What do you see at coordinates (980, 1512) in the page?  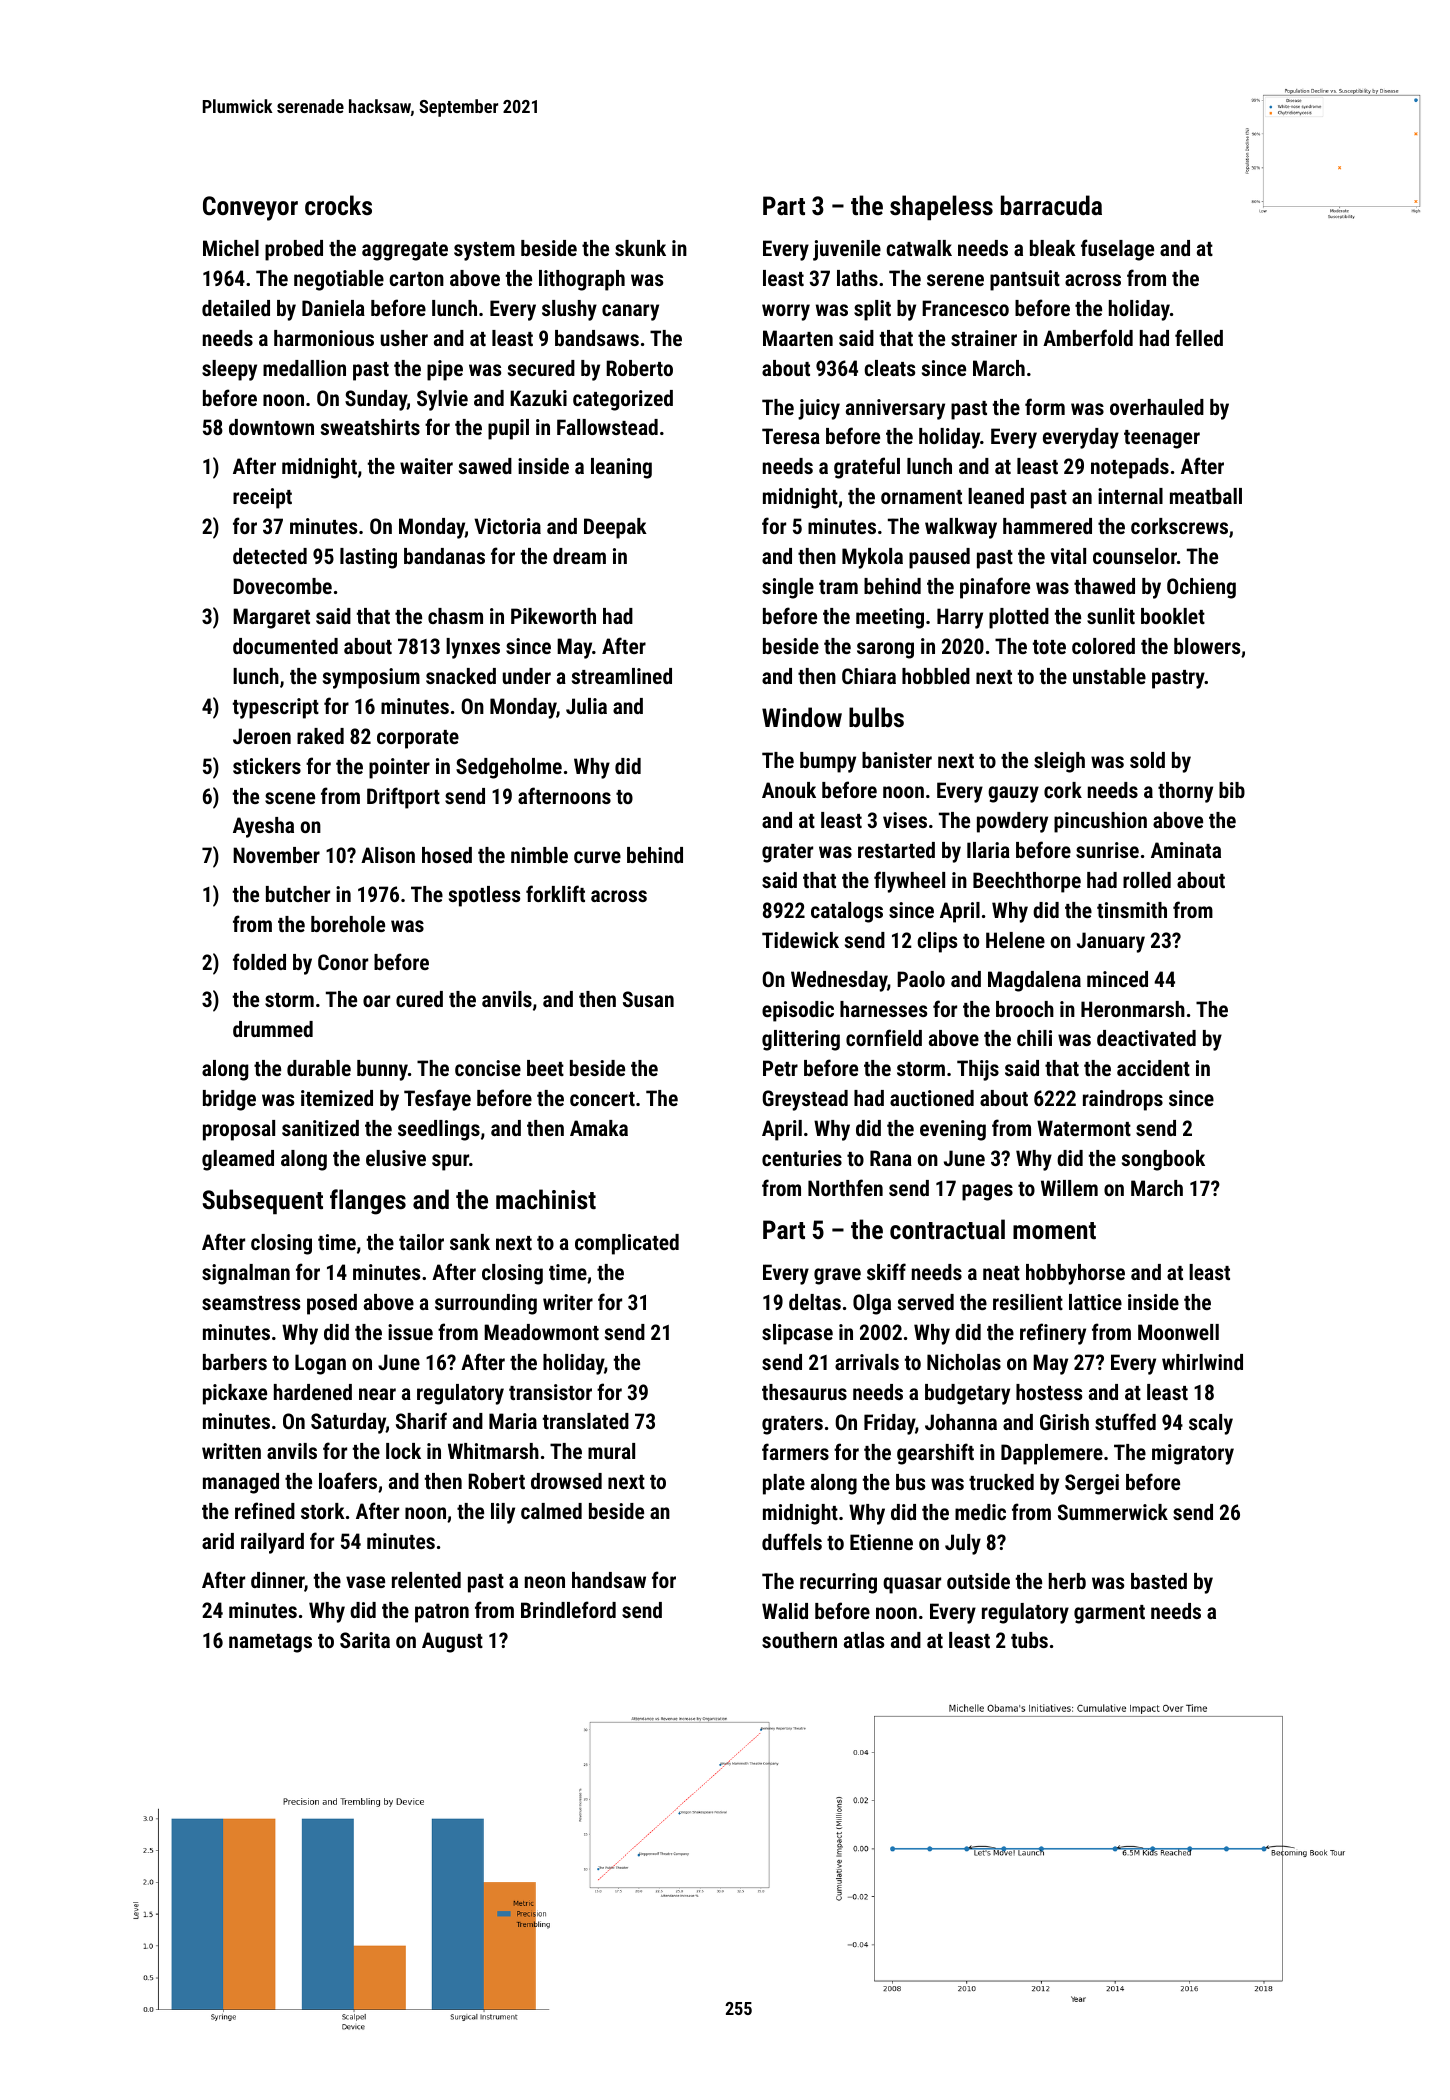 I see `medic` at bounding box center [980, 1512].
